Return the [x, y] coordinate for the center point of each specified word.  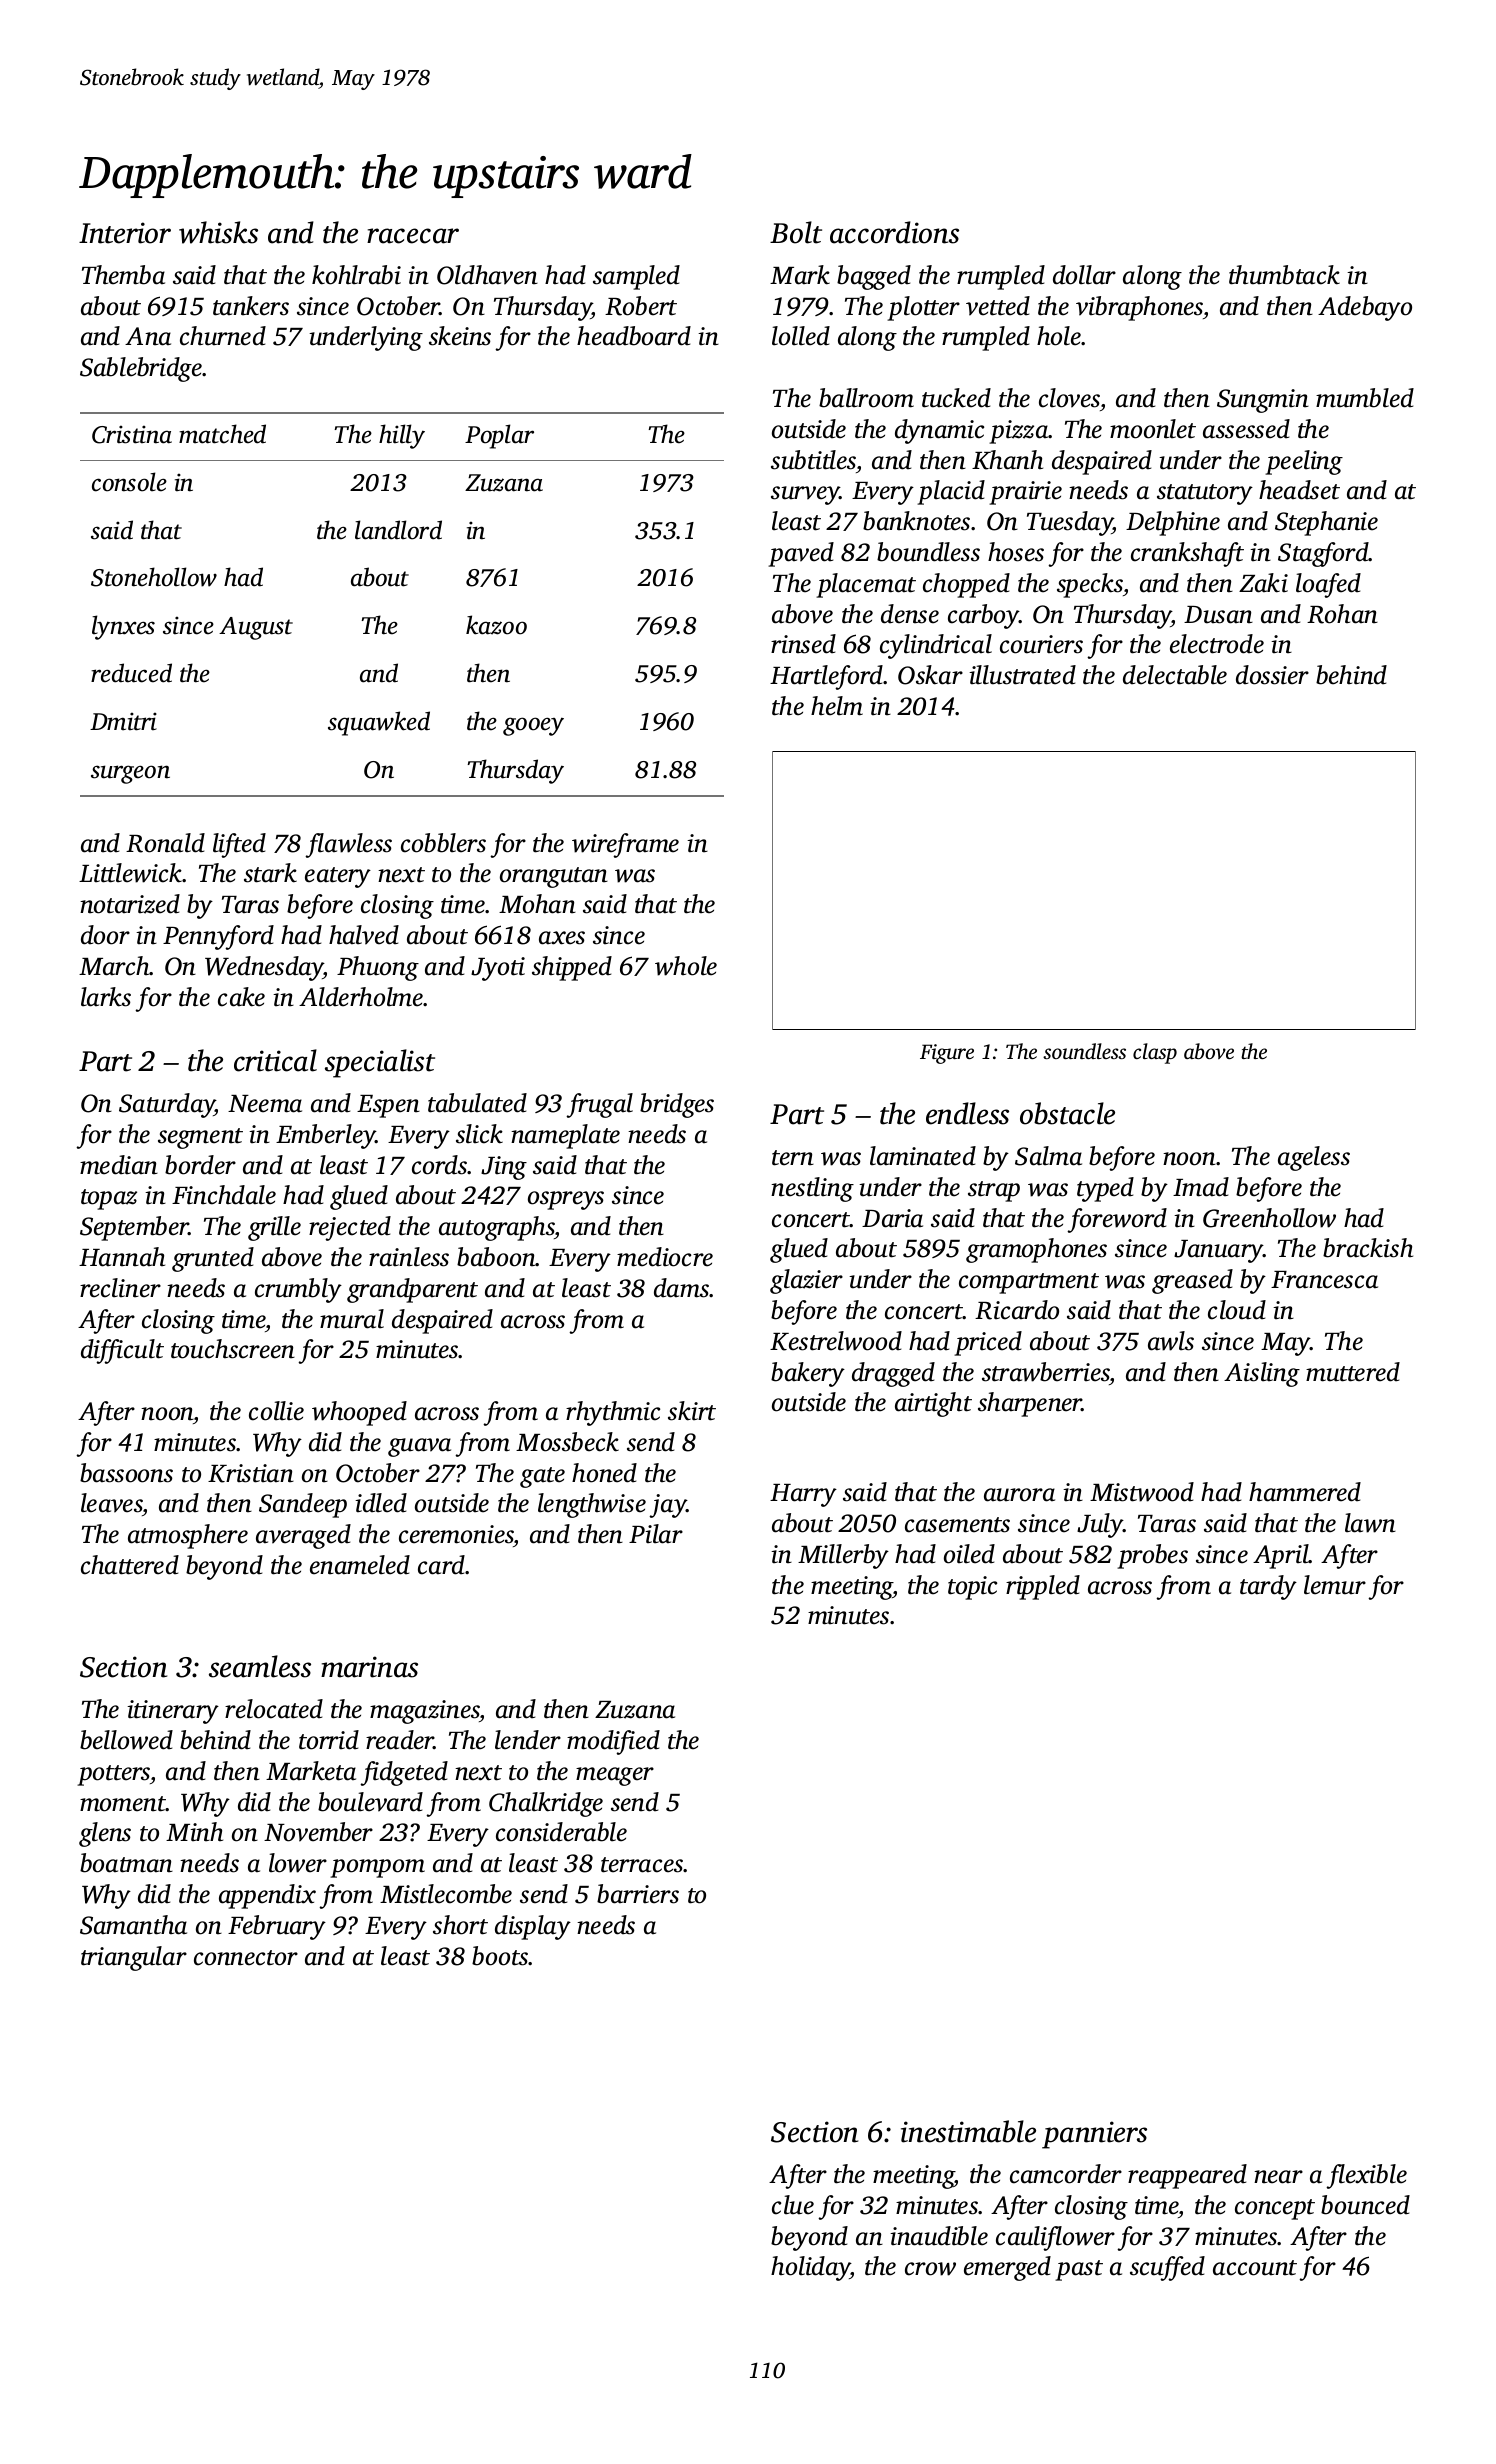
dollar [1084, 275]
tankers [251, 306]
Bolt [796, 232]
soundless [1084, 1051]
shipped [572, 968]
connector [246, 1958]
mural [352, 1319]
